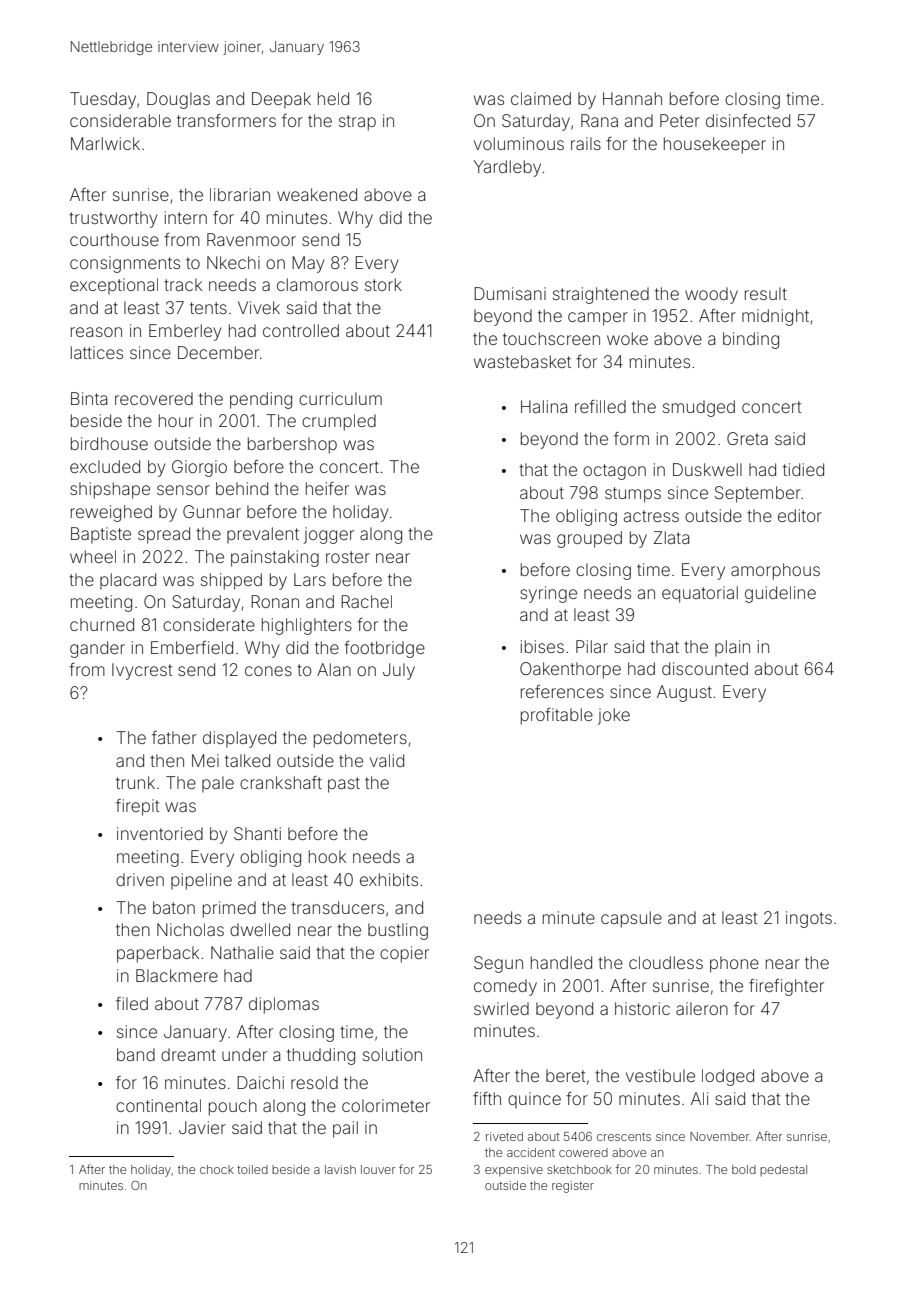 Image resolution: width=908 pixels, height=1316 pixels. I want to click on exhibits, so click(389, 879).
